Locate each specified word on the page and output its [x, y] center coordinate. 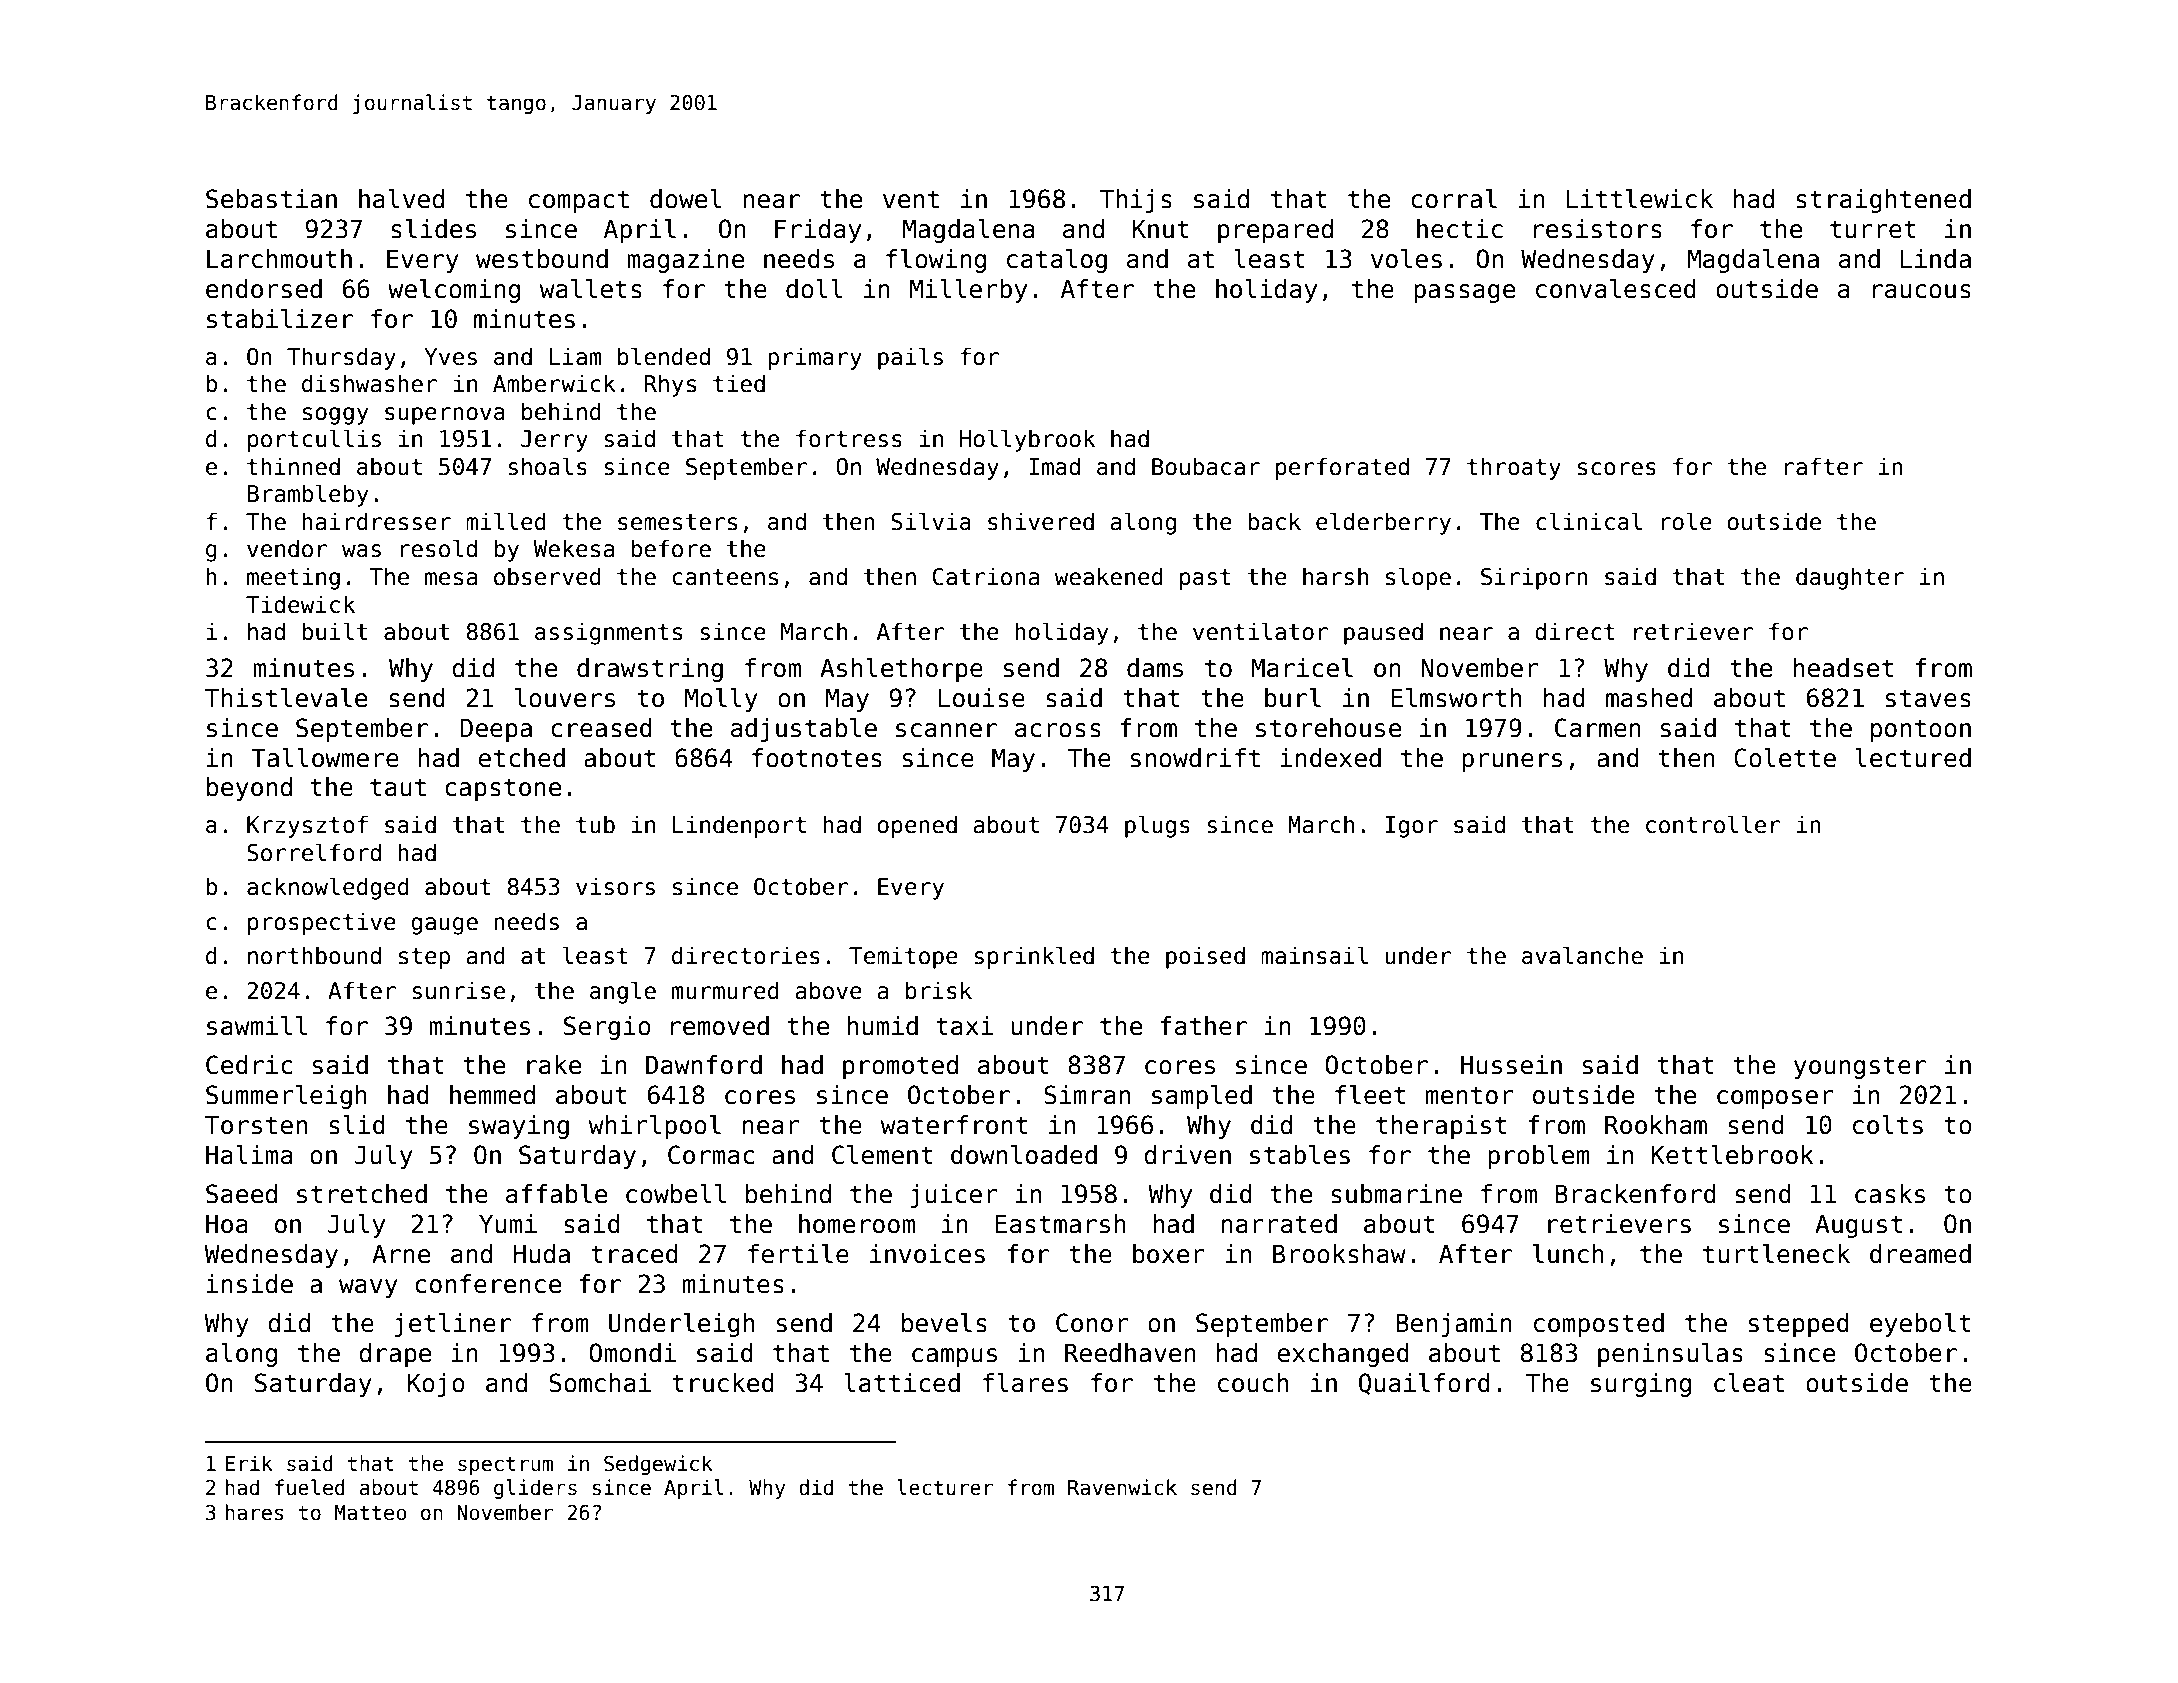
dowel [686, 199]
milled [506, 521]
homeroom [857, 1224]
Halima [249, 1155]
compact [579, 201]
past [1205, 579]
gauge [444, 926]
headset [1843, 668]
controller [1713, 824]
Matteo [371, 1513]
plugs [1157, 826]
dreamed [1920, 1254]
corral [1454, 199]
